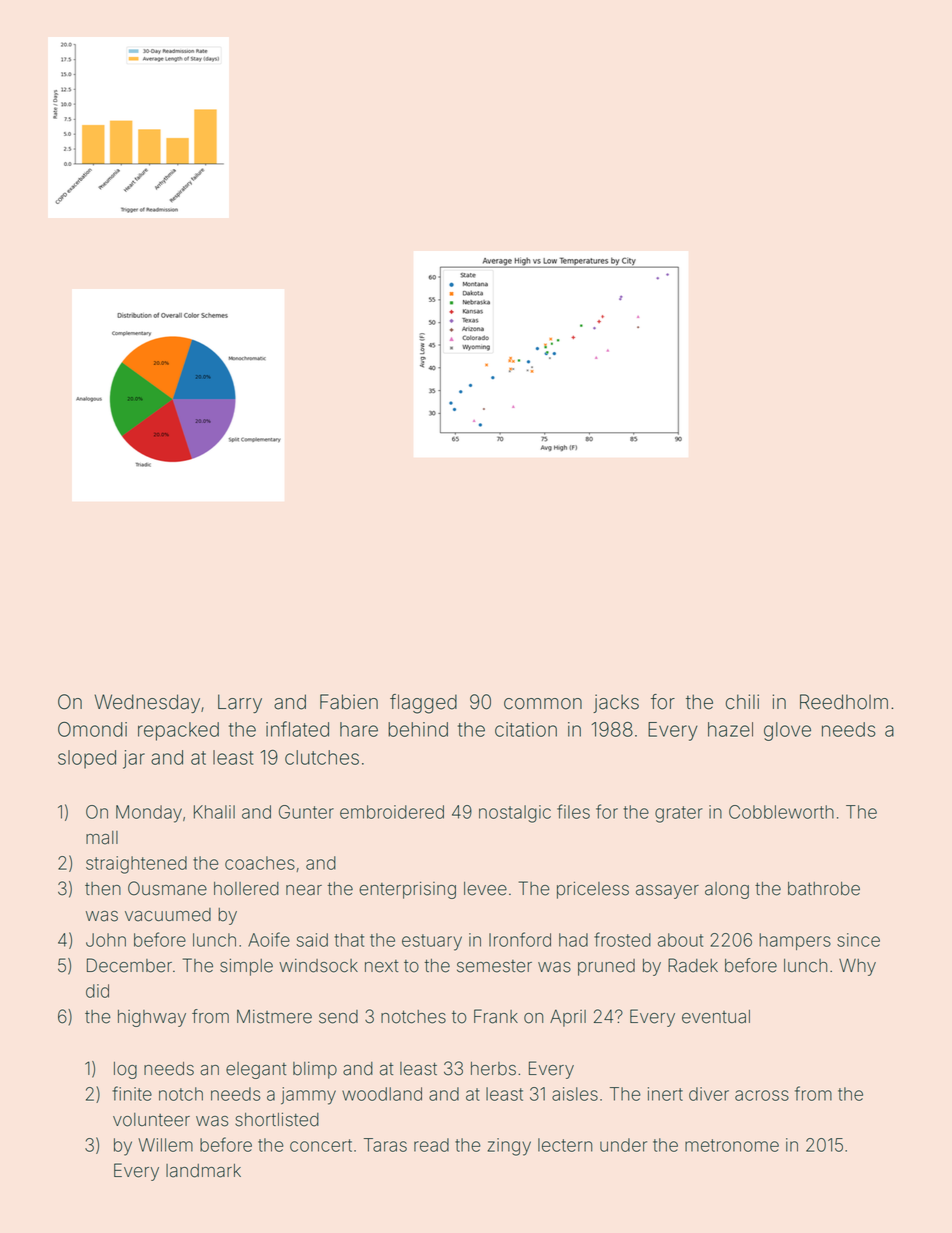 Image resolution: width=952 pixels, height=1233 pixels. I want to click on glove, so click(787, 731).
